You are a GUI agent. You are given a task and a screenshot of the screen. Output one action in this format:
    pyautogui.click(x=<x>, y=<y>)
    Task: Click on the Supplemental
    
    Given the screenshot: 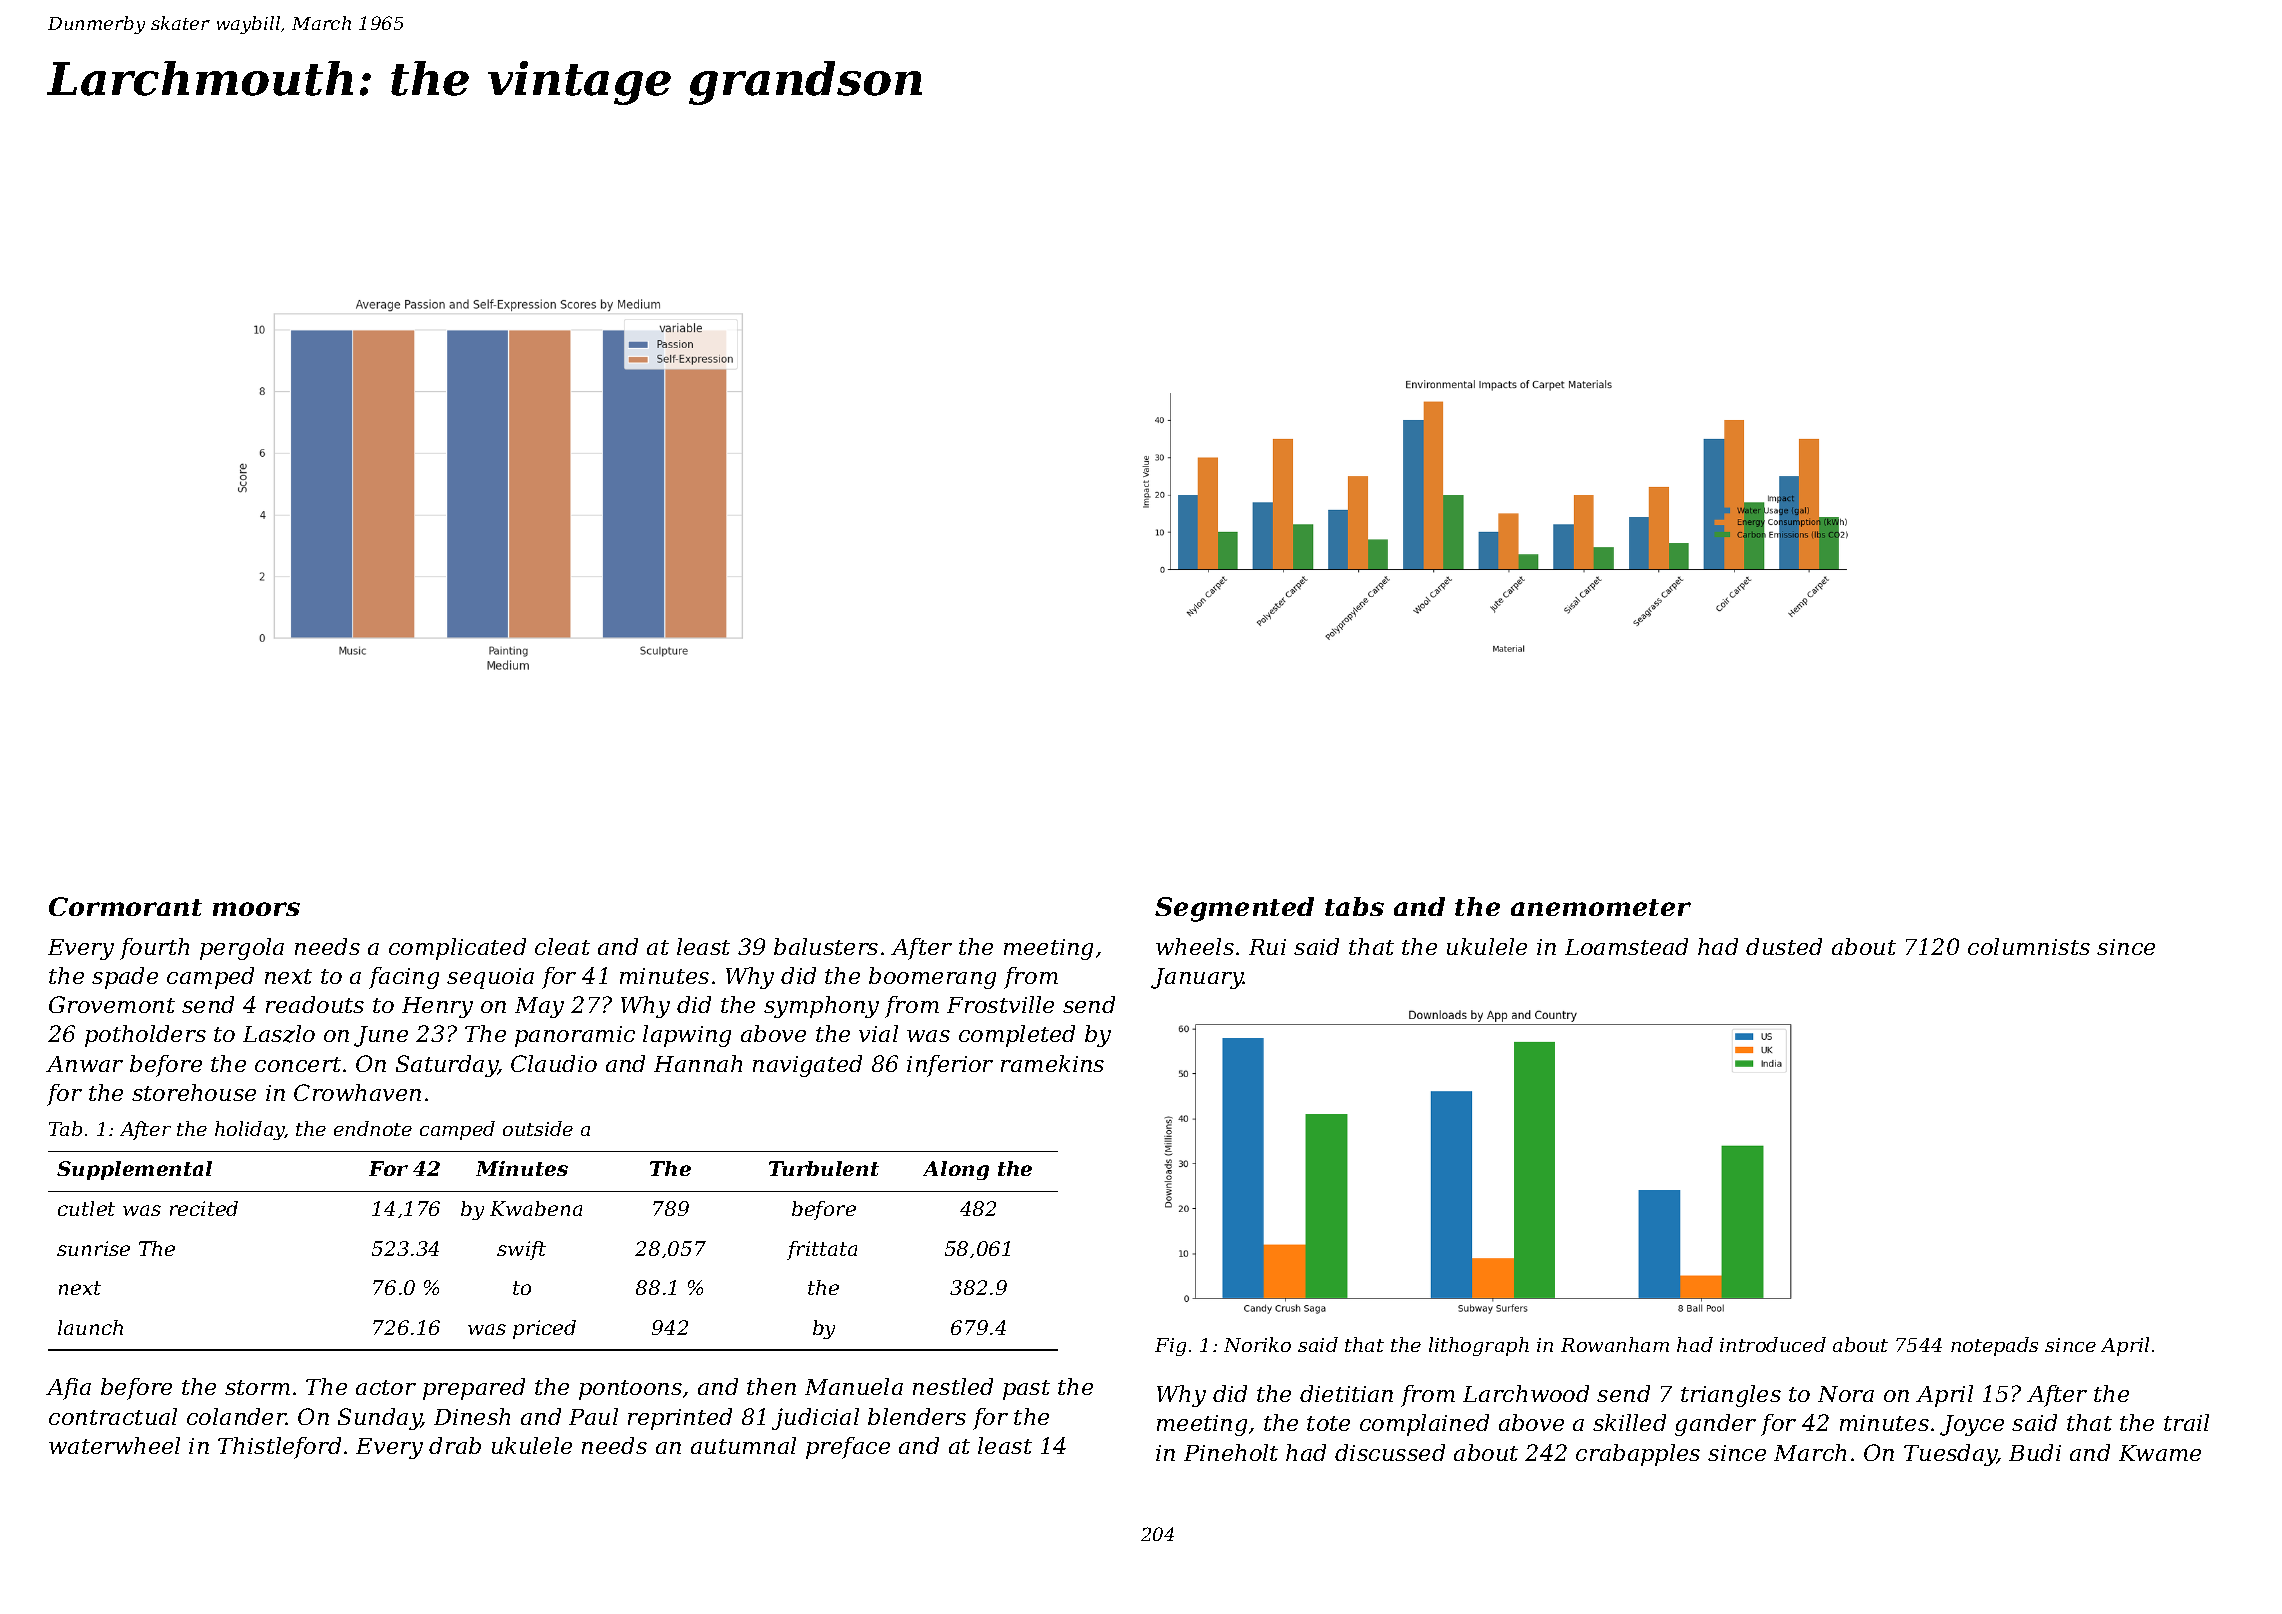 What is the action you would take?
    pyautogui.click(x=134, y=1170)
